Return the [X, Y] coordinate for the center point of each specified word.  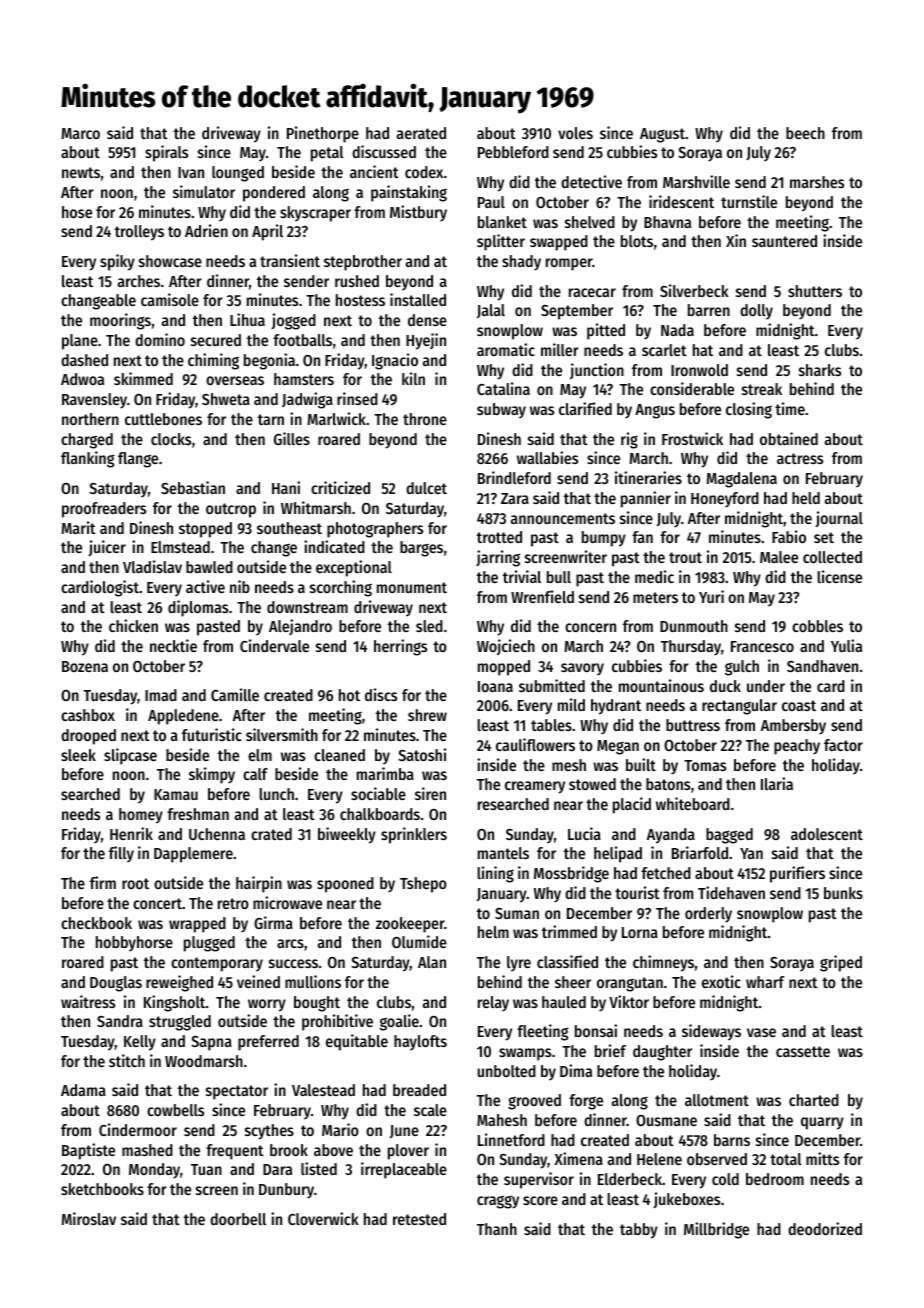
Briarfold [700, 852]
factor [843, 745]
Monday [154, 1171]
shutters [815, 291]
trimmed [569, 931]
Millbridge [716, 1230]
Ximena [578, 1158]
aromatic [506, 349]
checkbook [96, 923]
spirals [166, 153]
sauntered [784, 241]
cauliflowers [535, 744]
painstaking [409, 193]
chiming [213, 361]
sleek [78, 755]
